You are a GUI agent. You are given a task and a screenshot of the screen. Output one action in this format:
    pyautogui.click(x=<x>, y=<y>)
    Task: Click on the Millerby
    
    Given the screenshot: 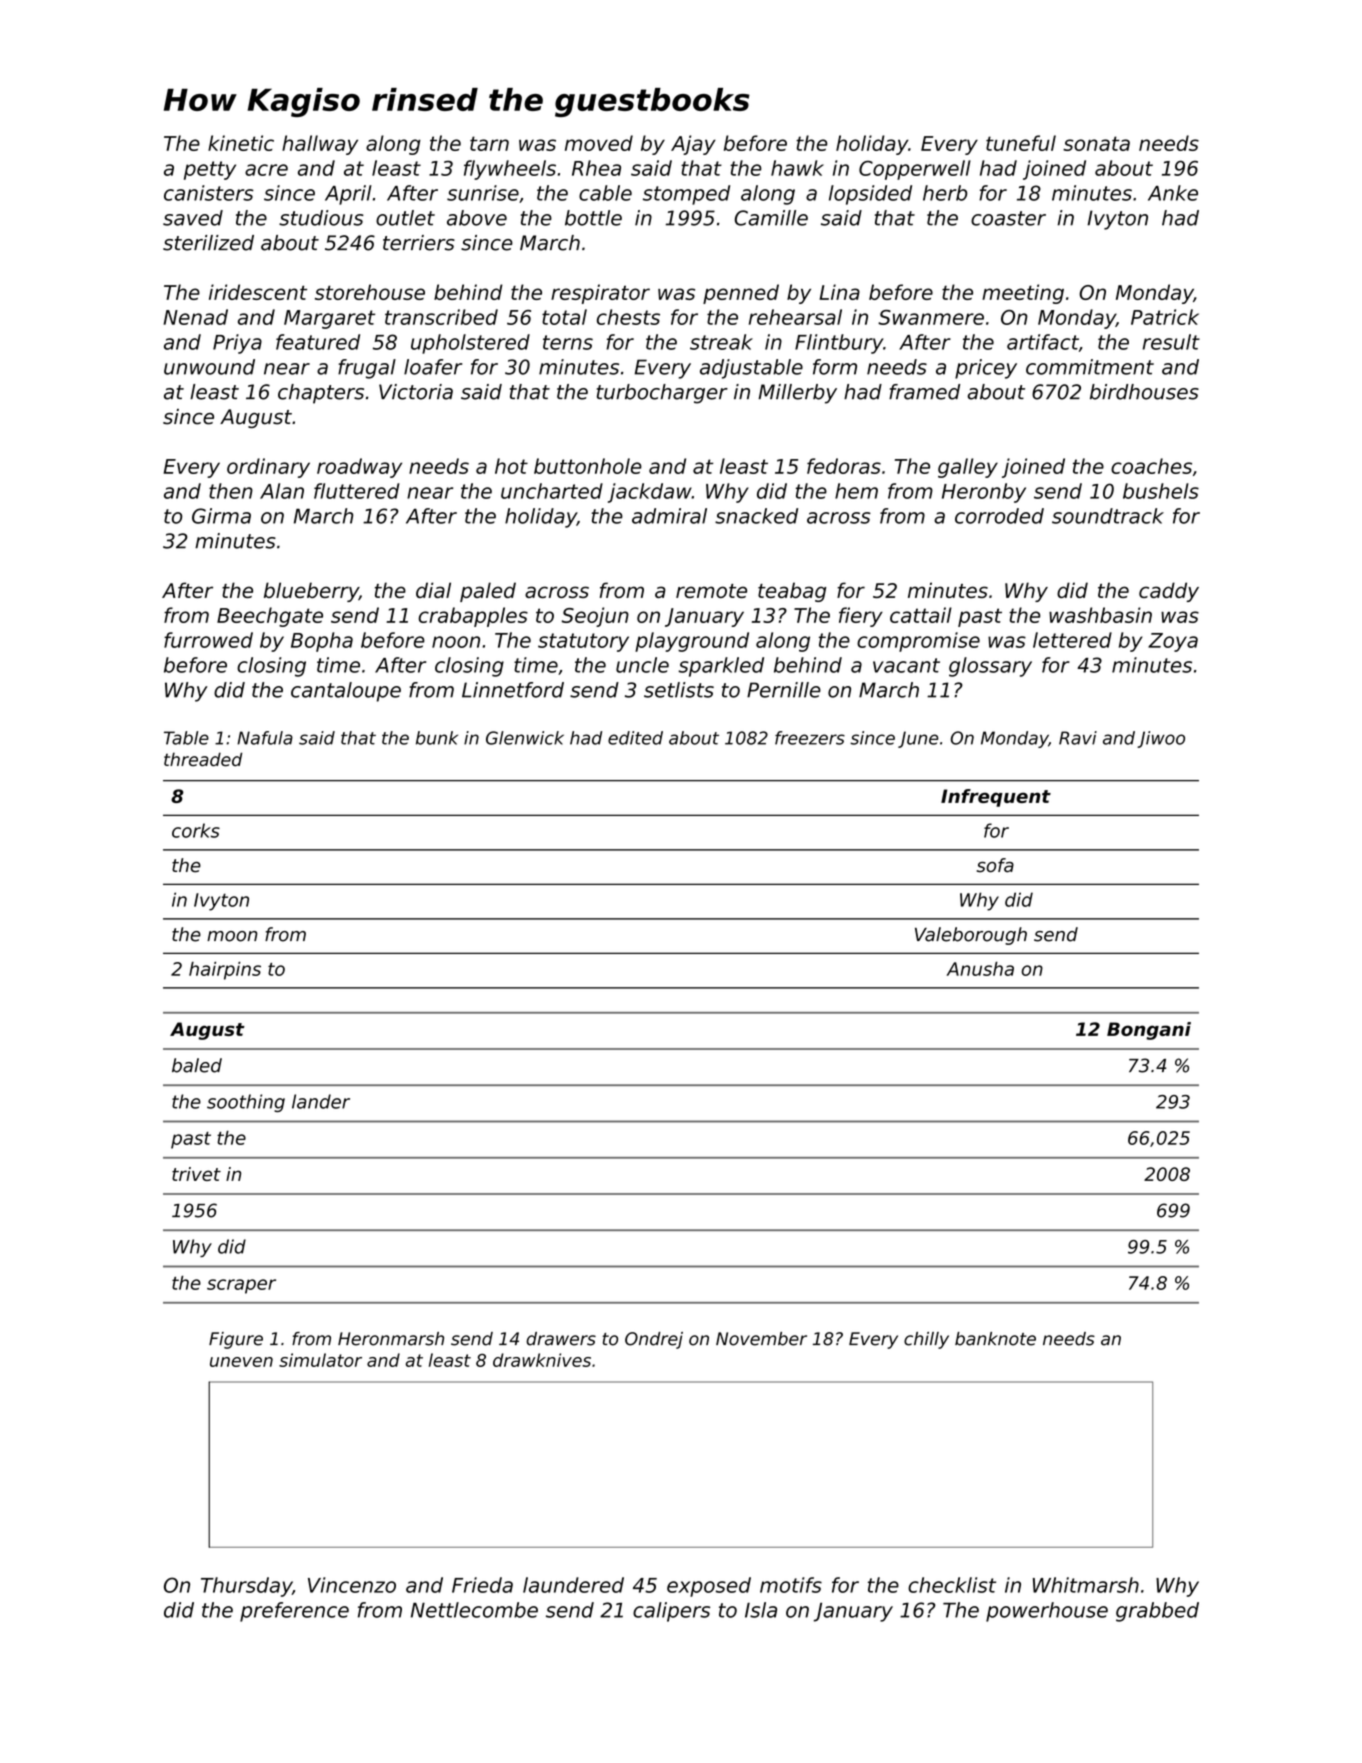 What is the action you would take?
    pyautogui.click(x=797, y=394)
